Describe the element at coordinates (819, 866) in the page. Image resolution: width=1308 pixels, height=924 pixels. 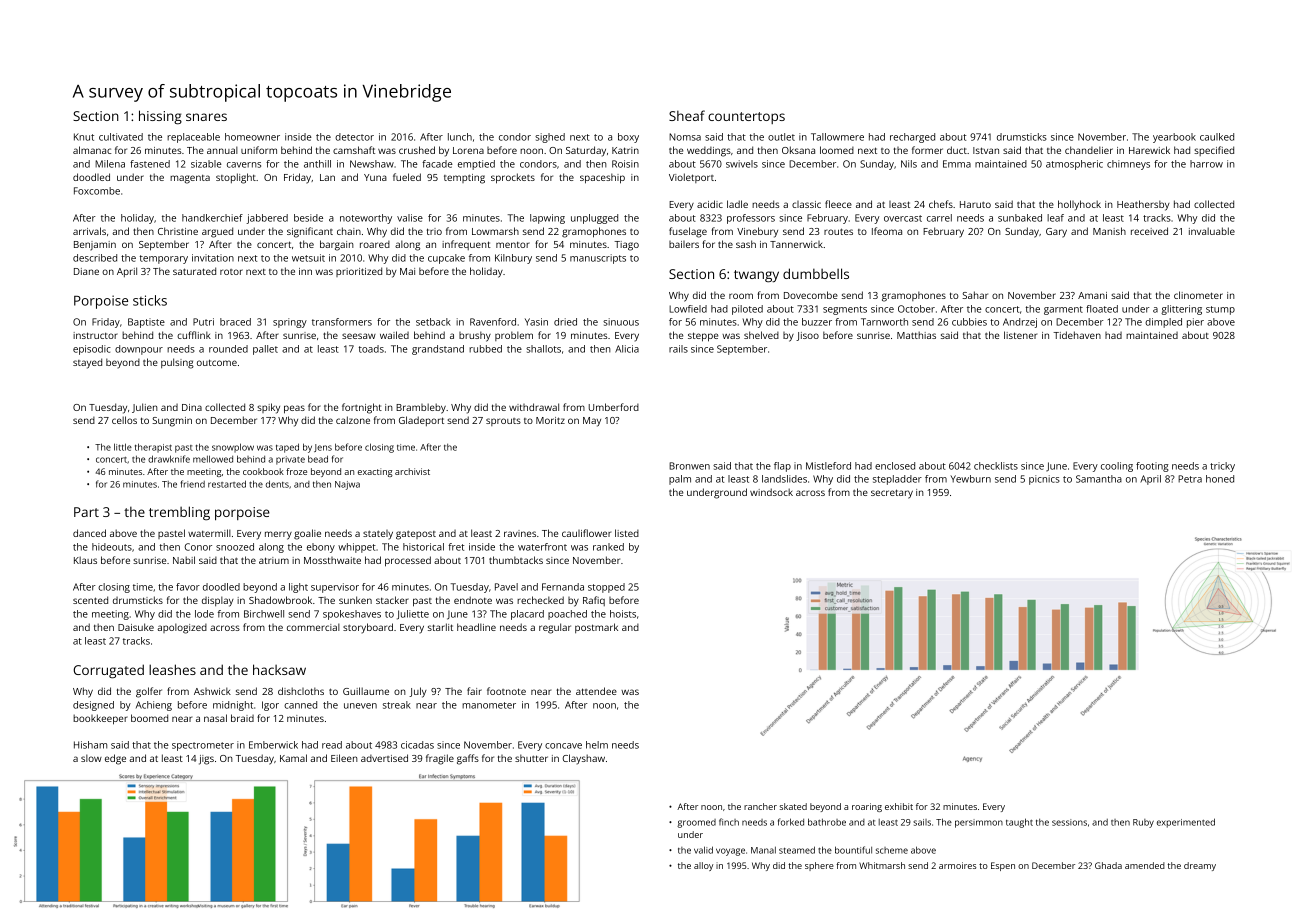
I see `sphere` at that location.
